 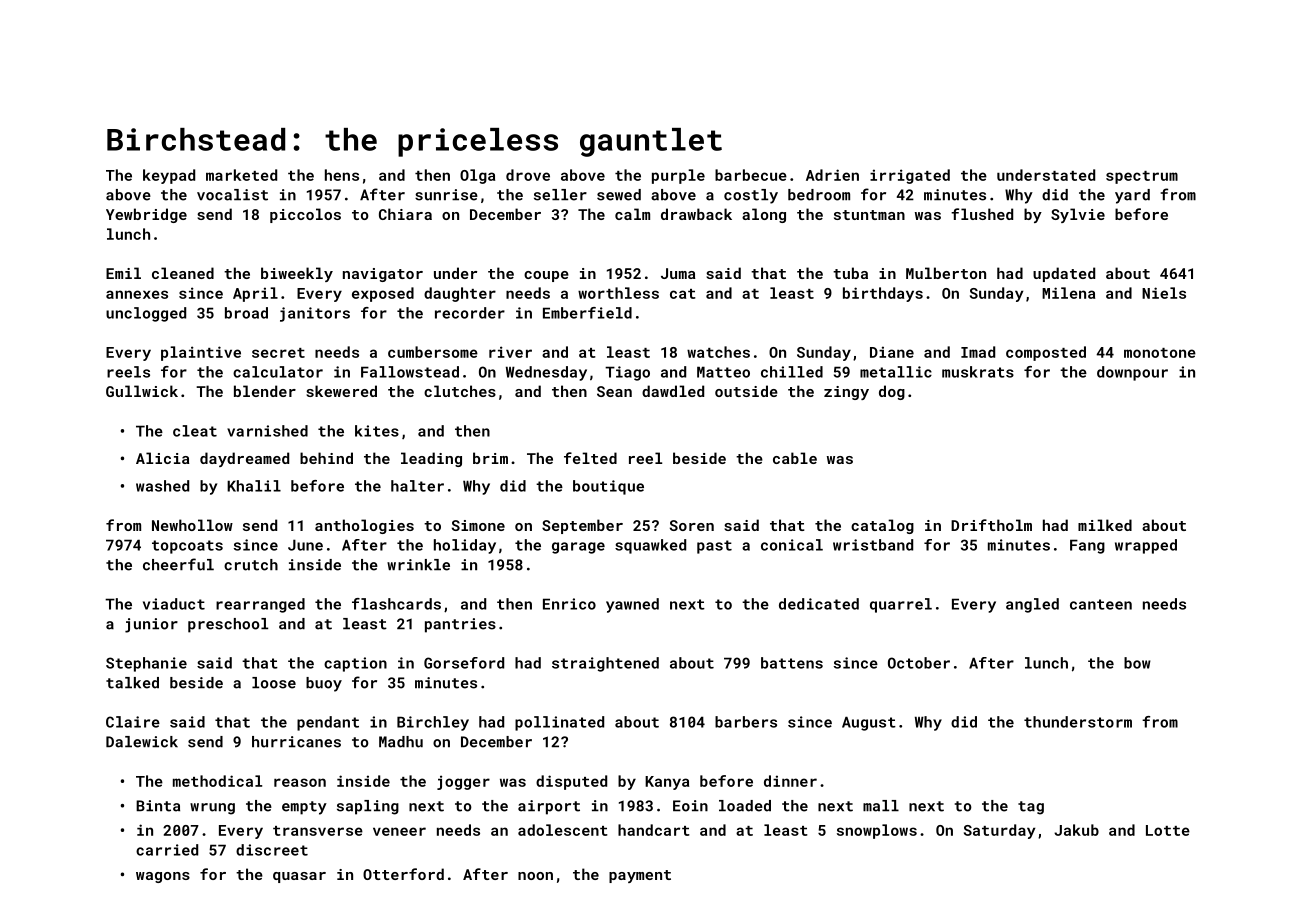 I want to click on Gorseford, so click(x=464, y=663).
